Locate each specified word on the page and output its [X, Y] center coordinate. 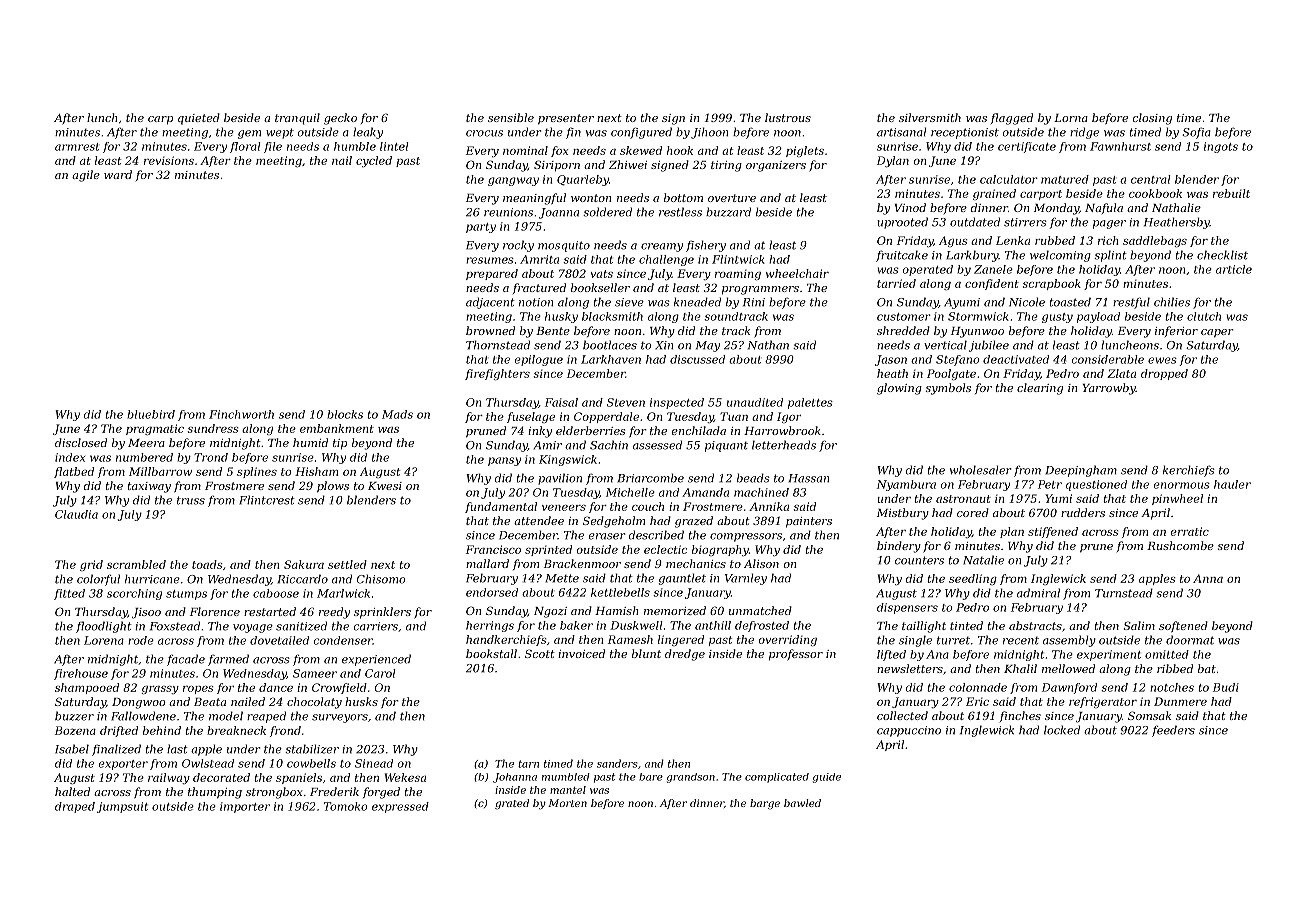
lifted [891, 655]
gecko [340, 119]
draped [75, 807]
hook [680, 150]
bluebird [151, 414]
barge [765, 804]
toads [207, 564]
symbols [948, 389]
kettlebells [620, 592]
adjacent [490, 303]
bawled [802, 803]
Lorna [1071, 118]
